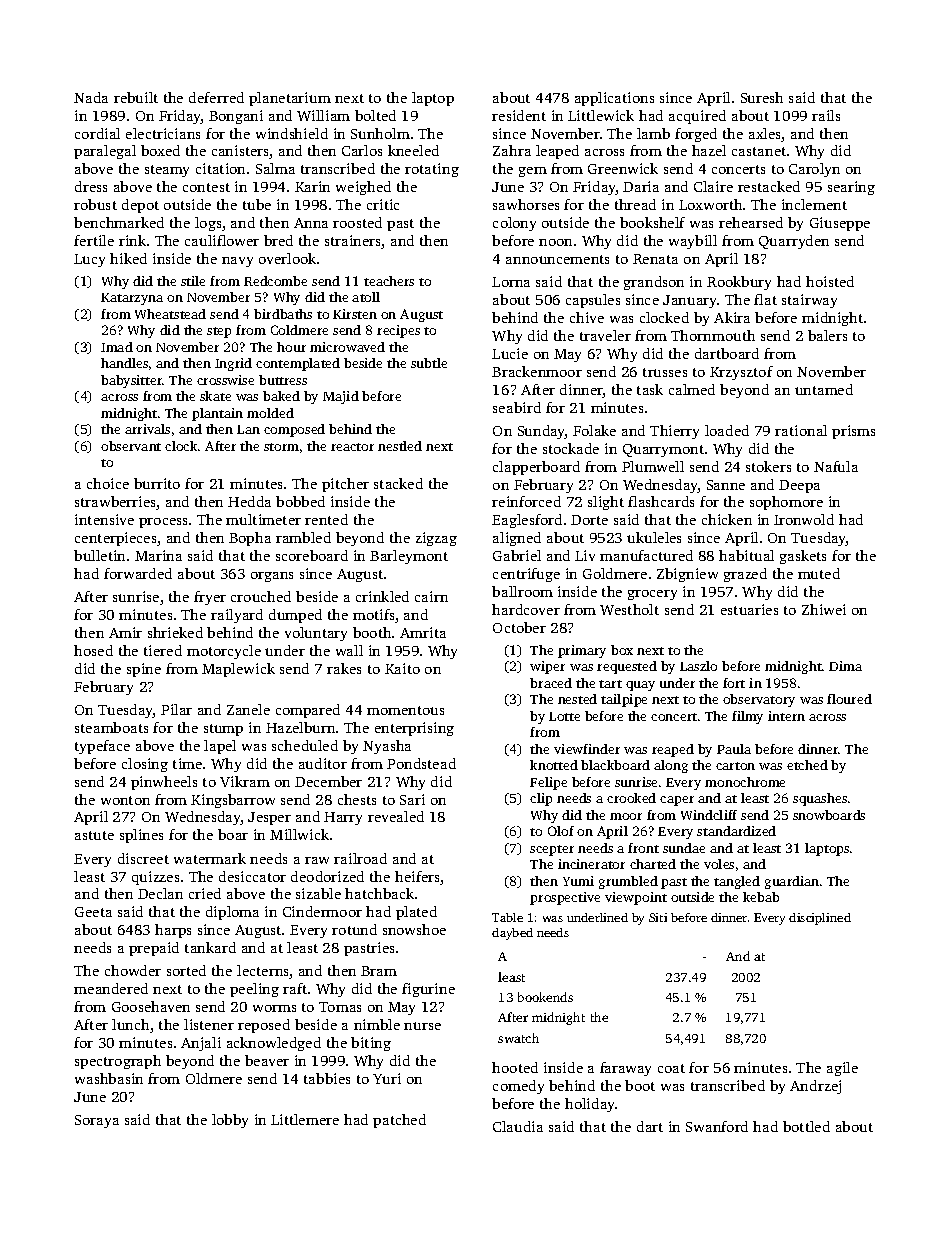  Describe the element at coordinates (830, 281) in the document. I see `hoisted` at that location.
